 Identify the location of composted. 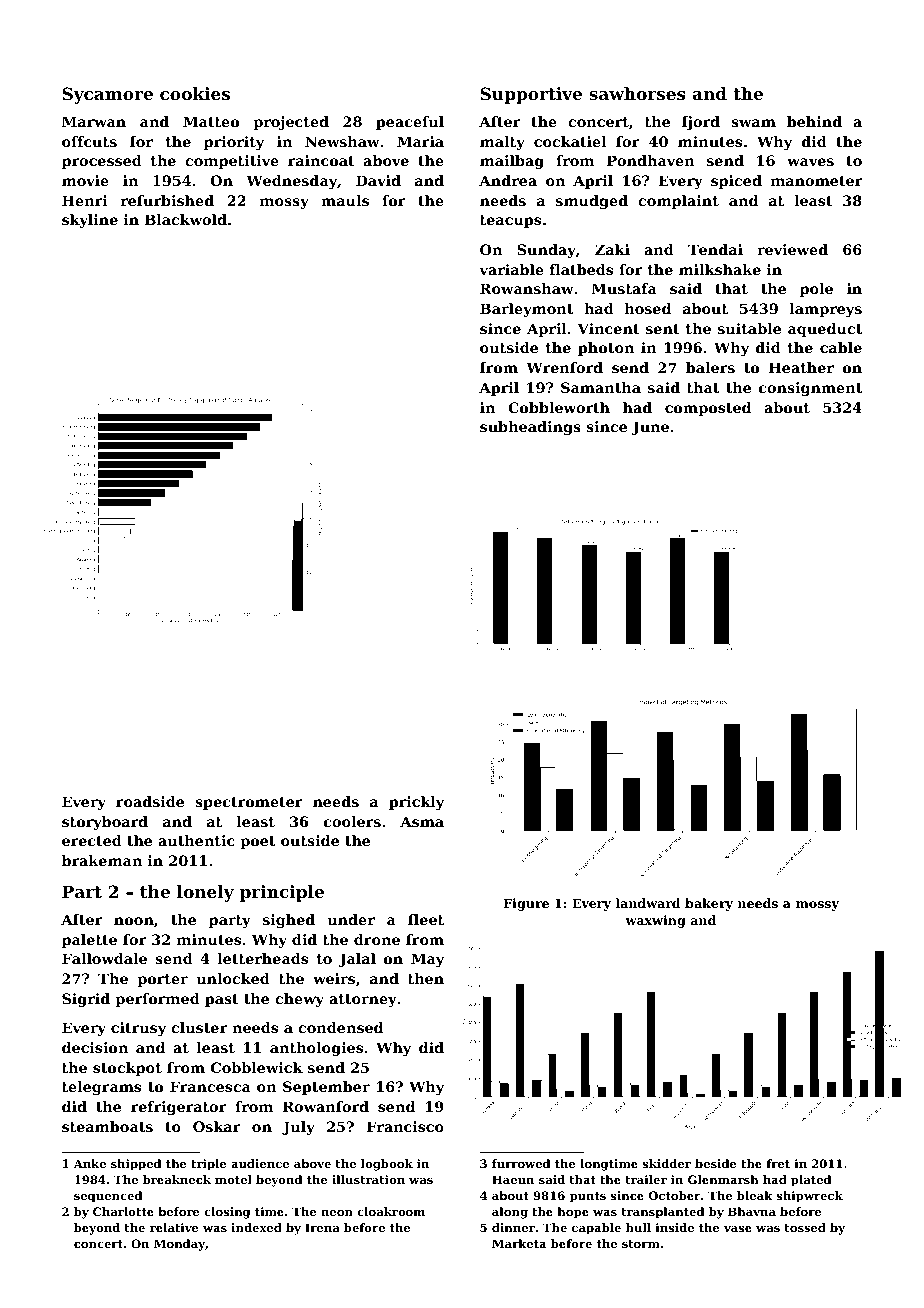
(708, 409).
